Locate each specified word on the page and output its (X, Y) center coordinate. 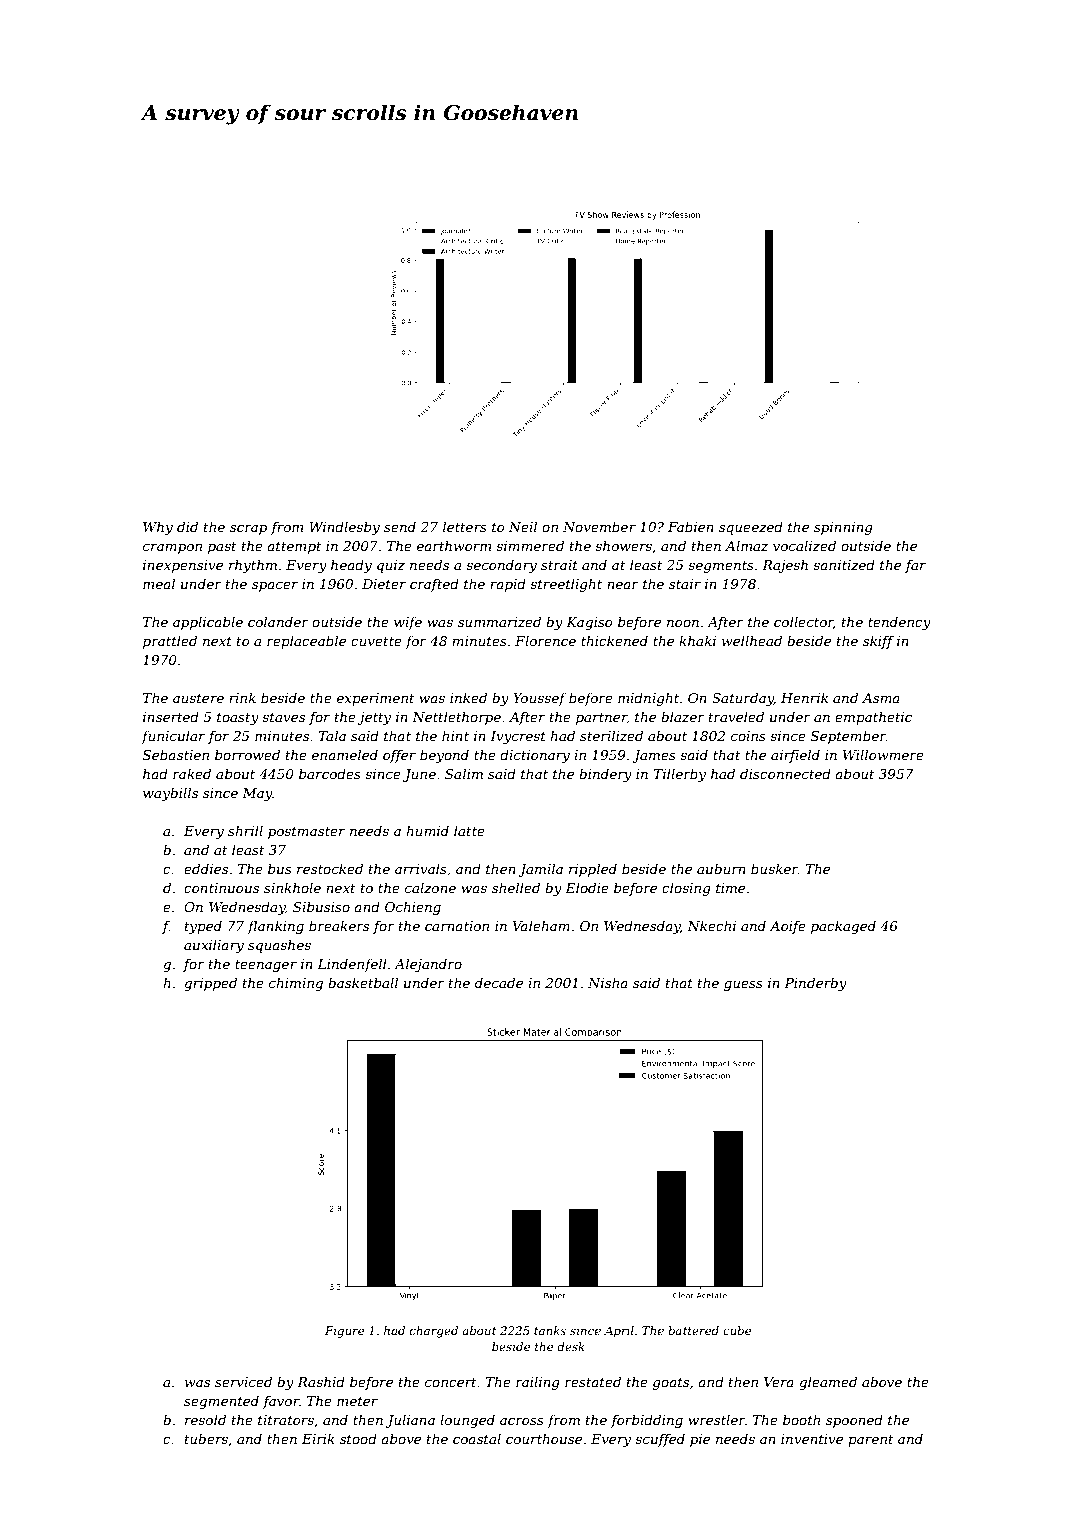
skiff (878, 642)
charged (434, 1332)
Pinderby (815, 984)
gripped (210, 984)
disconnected (785, 773)
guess (743, 986)
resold (205, 1419)
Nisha (608, 982)
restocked (330, 868)
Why (158, 528)
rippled (593, 870)
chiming (296, 984)
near (623, 585)
